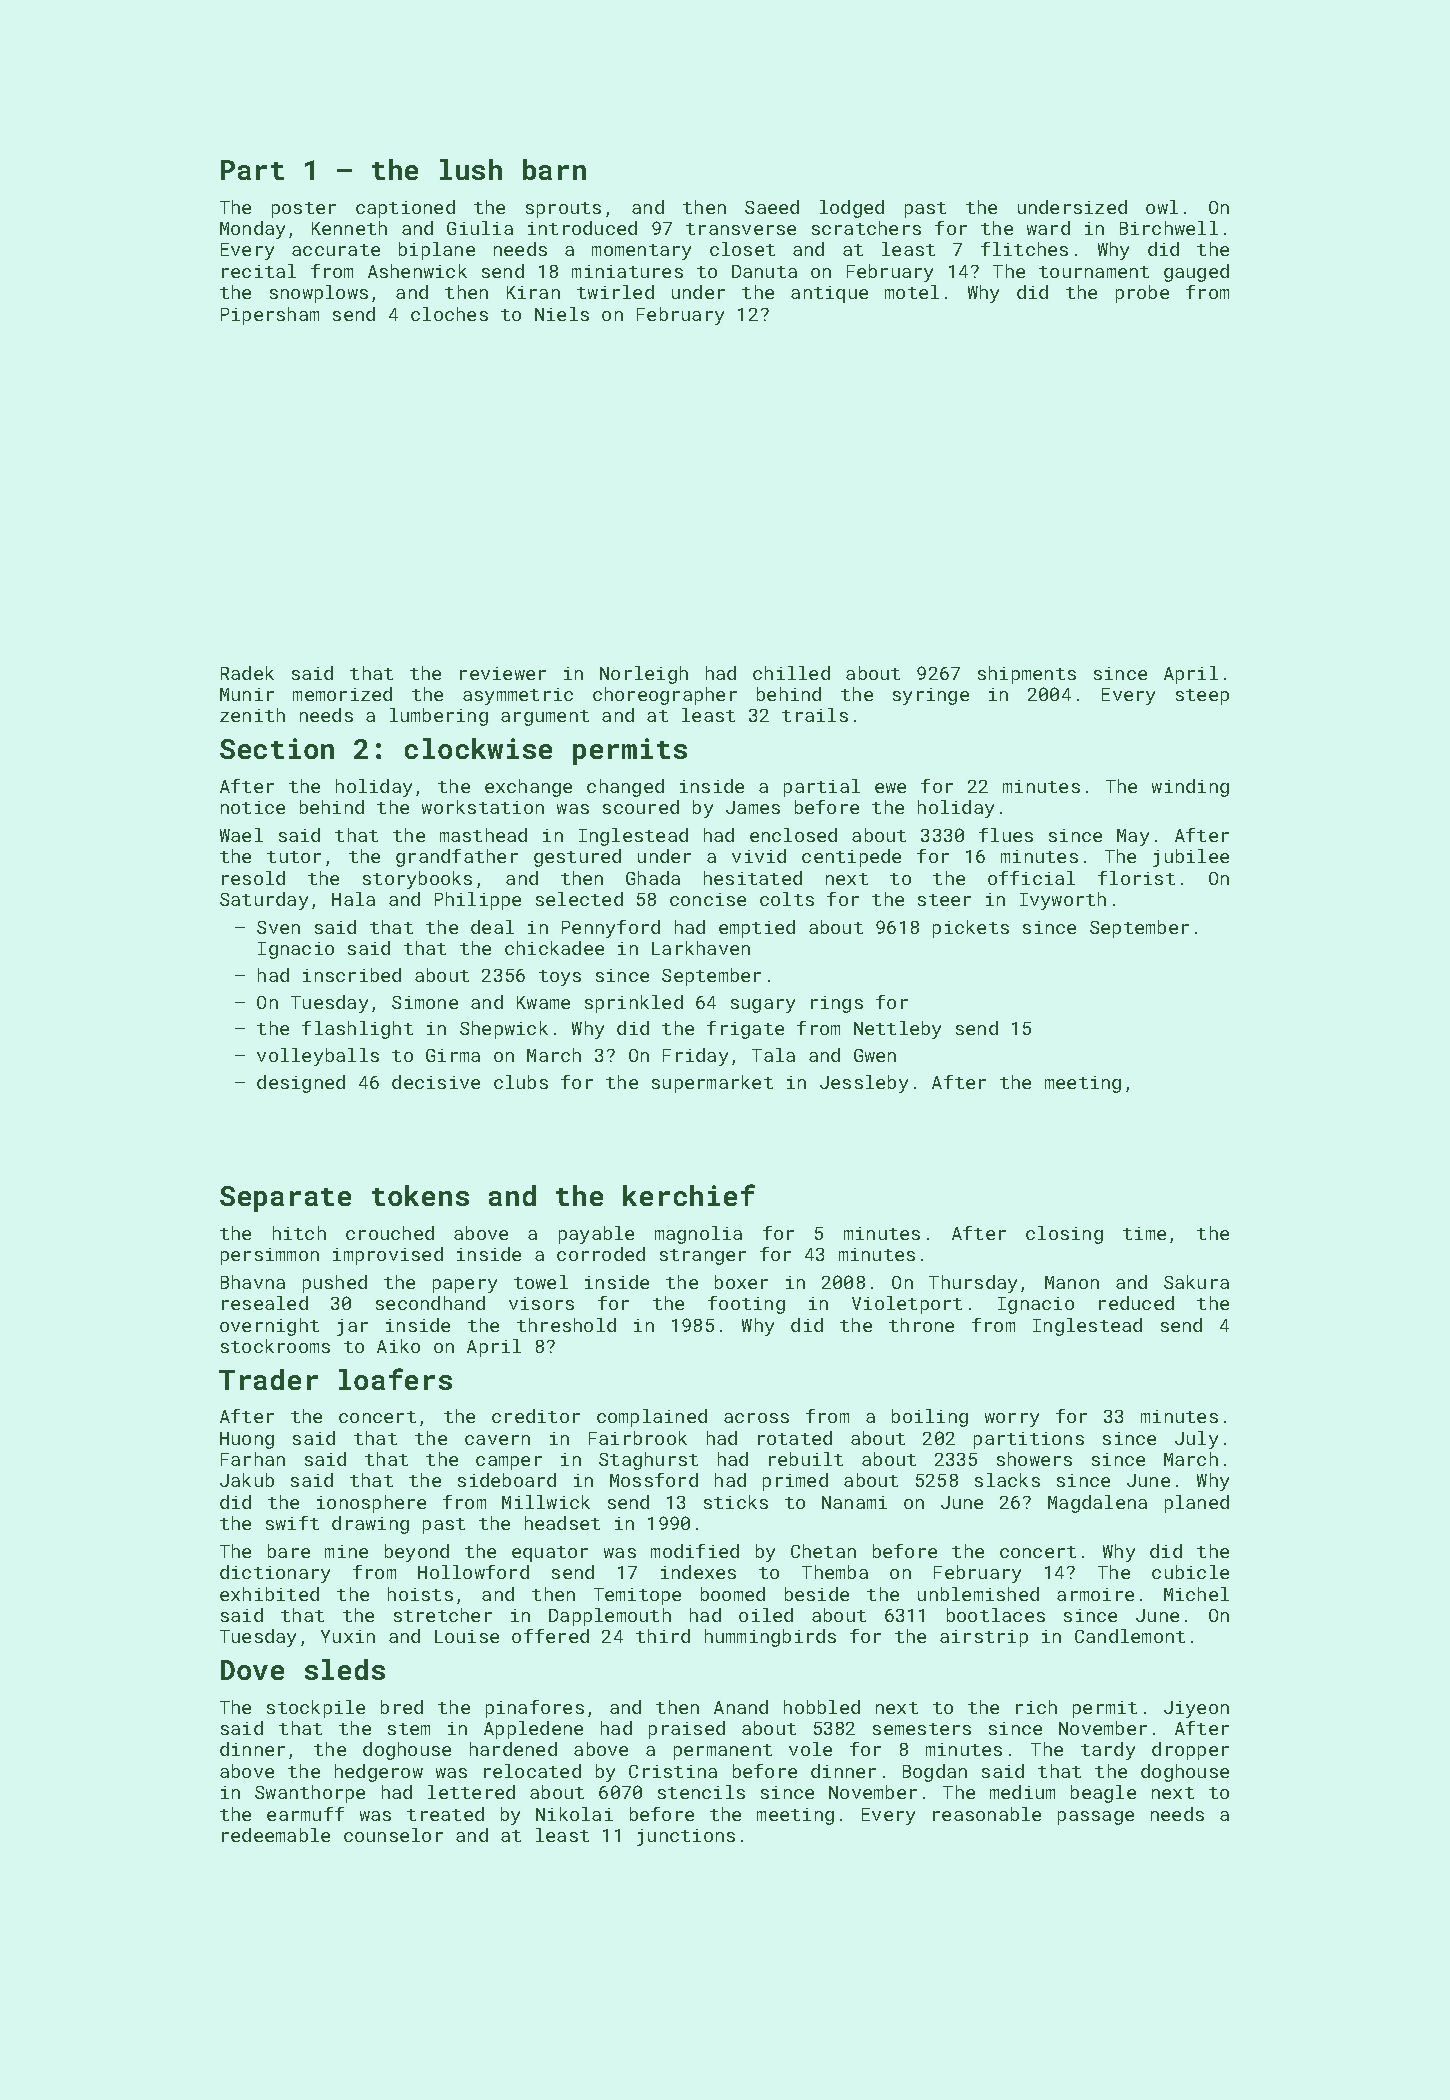 Image resolution: width=1450 pixels, height=2100 pixels. Describe the element at coordinates (852, 209) in the document. I see `lodged` at that location.
